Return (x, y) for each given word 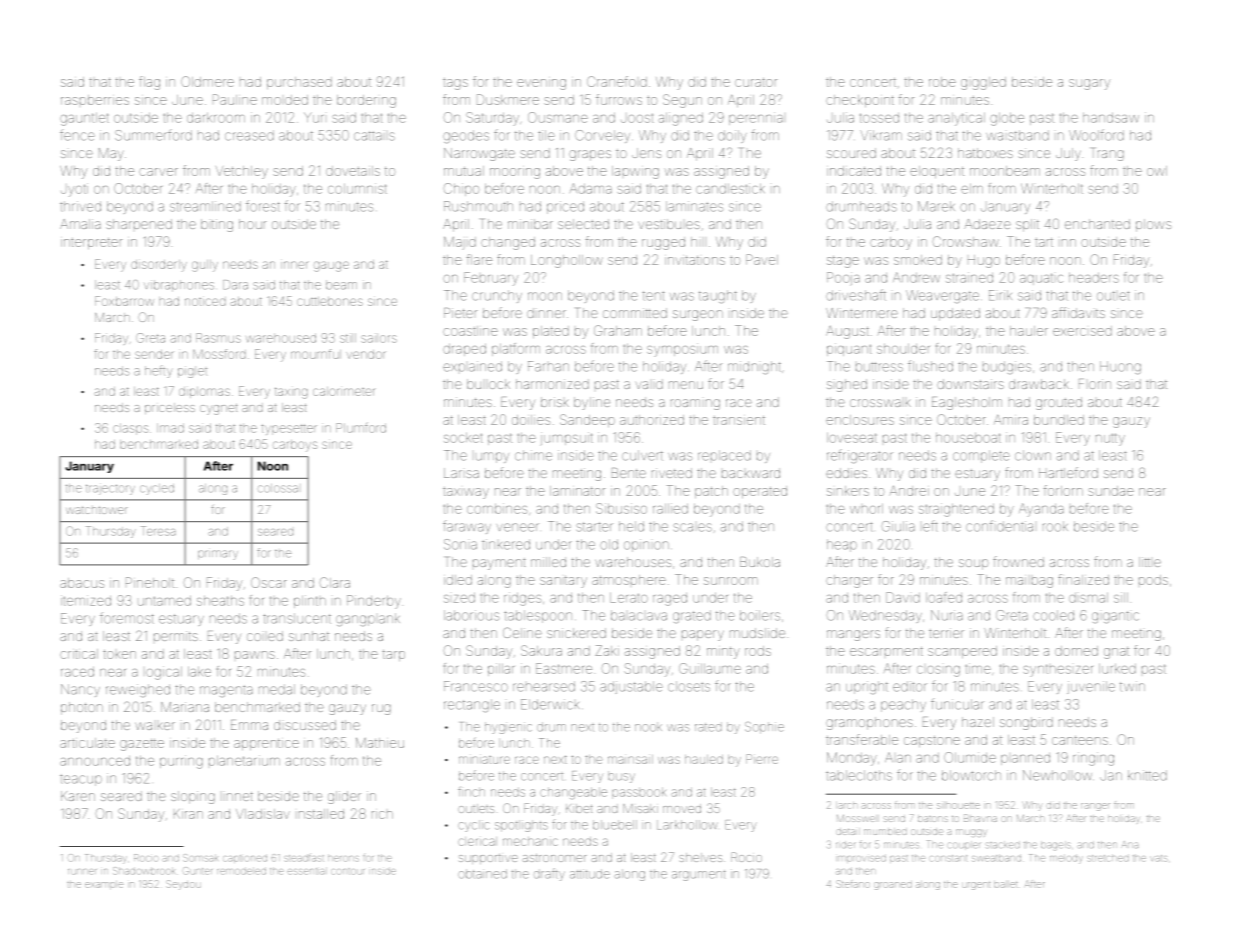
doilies (531, 420)
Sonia (460, 544)
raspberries (95, 100)
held (631, 526)
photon (82, 708)
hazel (978, 722)
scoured (851, 153)
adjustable (631, 687)
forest (263, 206)
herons (343, 858)
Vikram (881, 135)
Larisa (461, 473)
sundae (1111, 491)
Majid (460, 243)
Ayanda (1041, 510)
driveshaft (856, 295)
